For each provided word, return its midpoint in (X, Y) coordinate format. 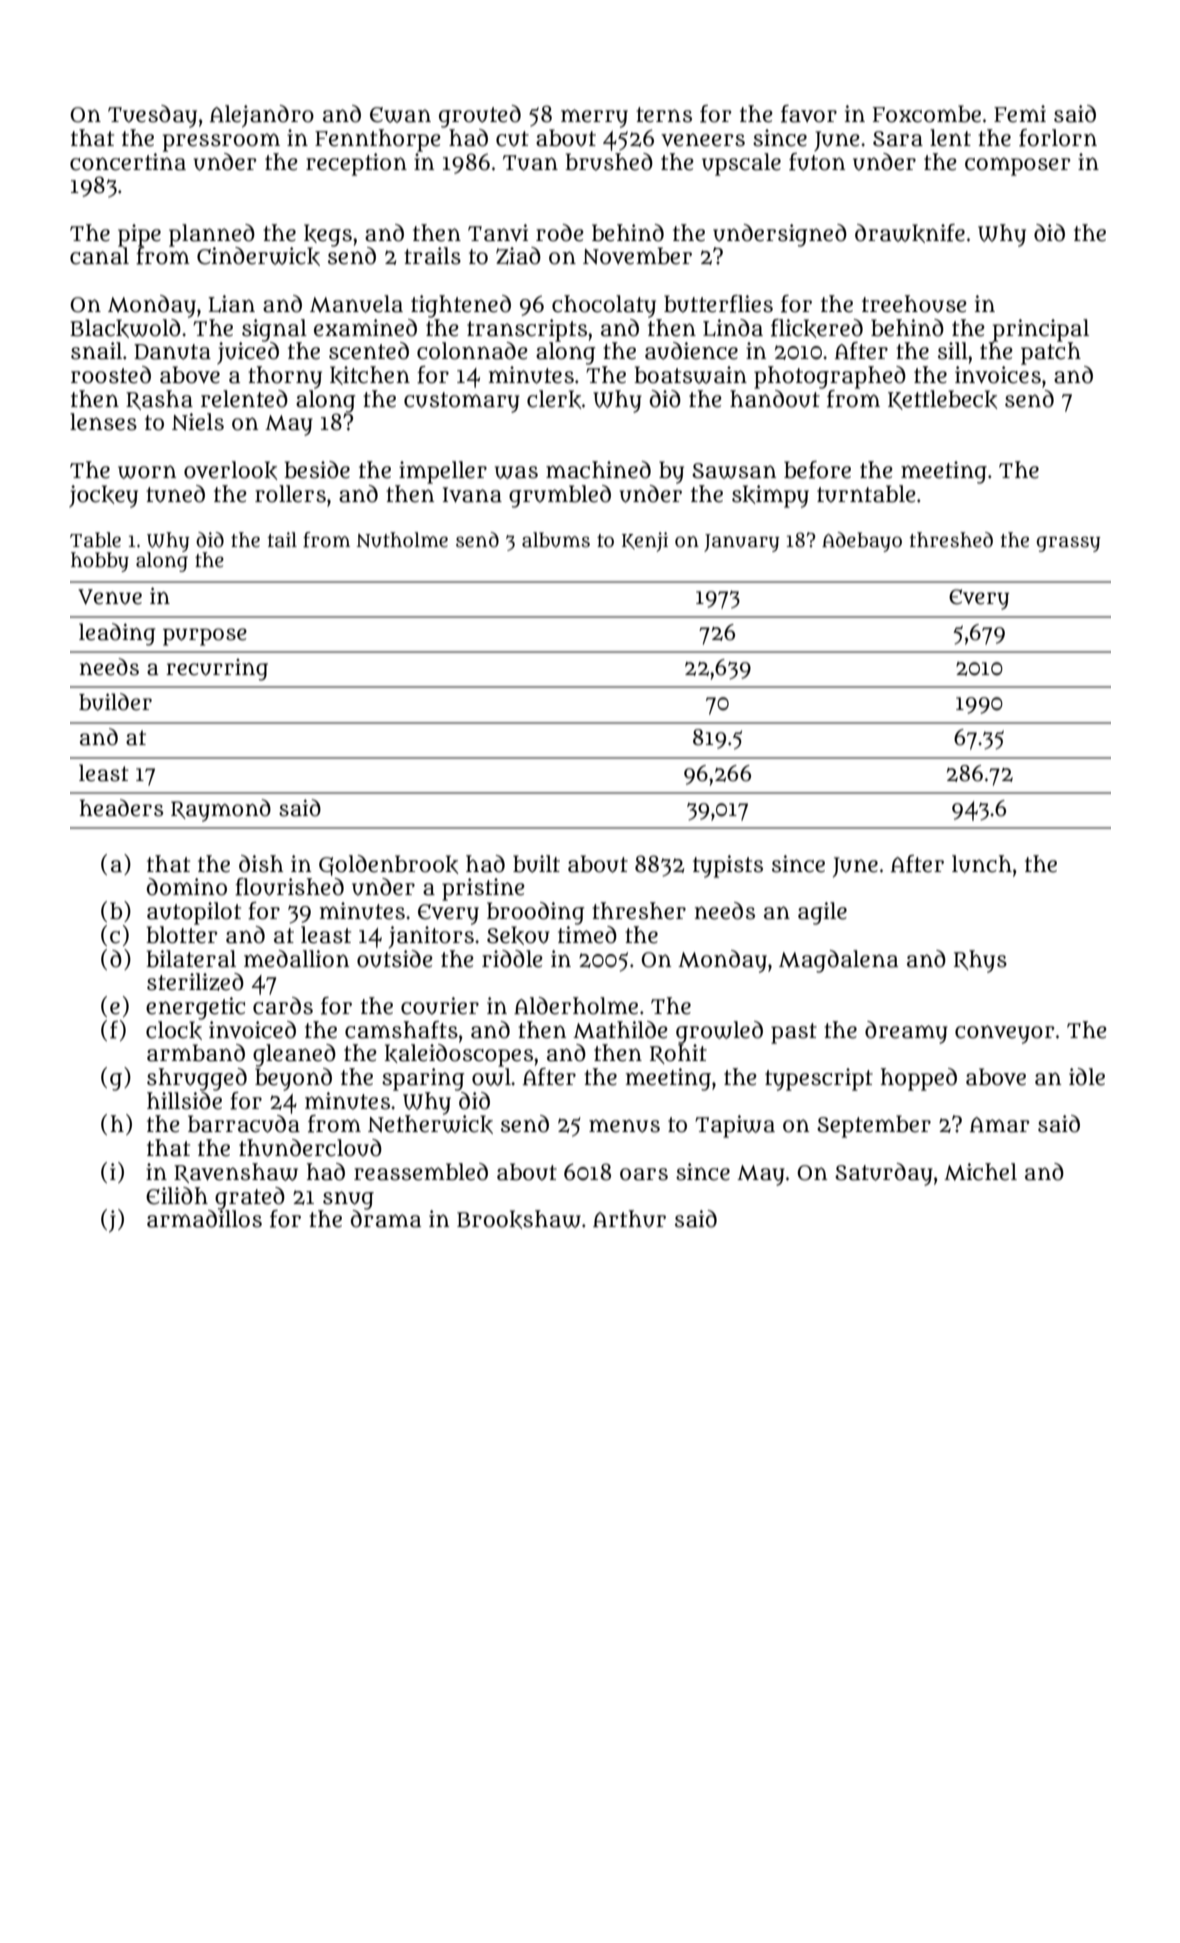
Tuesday (152, 116)
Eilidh (177, 1196)
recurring (217, 670)
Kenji (645, 542)
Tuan (530, 163)
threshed (951, 540)
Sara (898, 139)
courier (440, 1006)
